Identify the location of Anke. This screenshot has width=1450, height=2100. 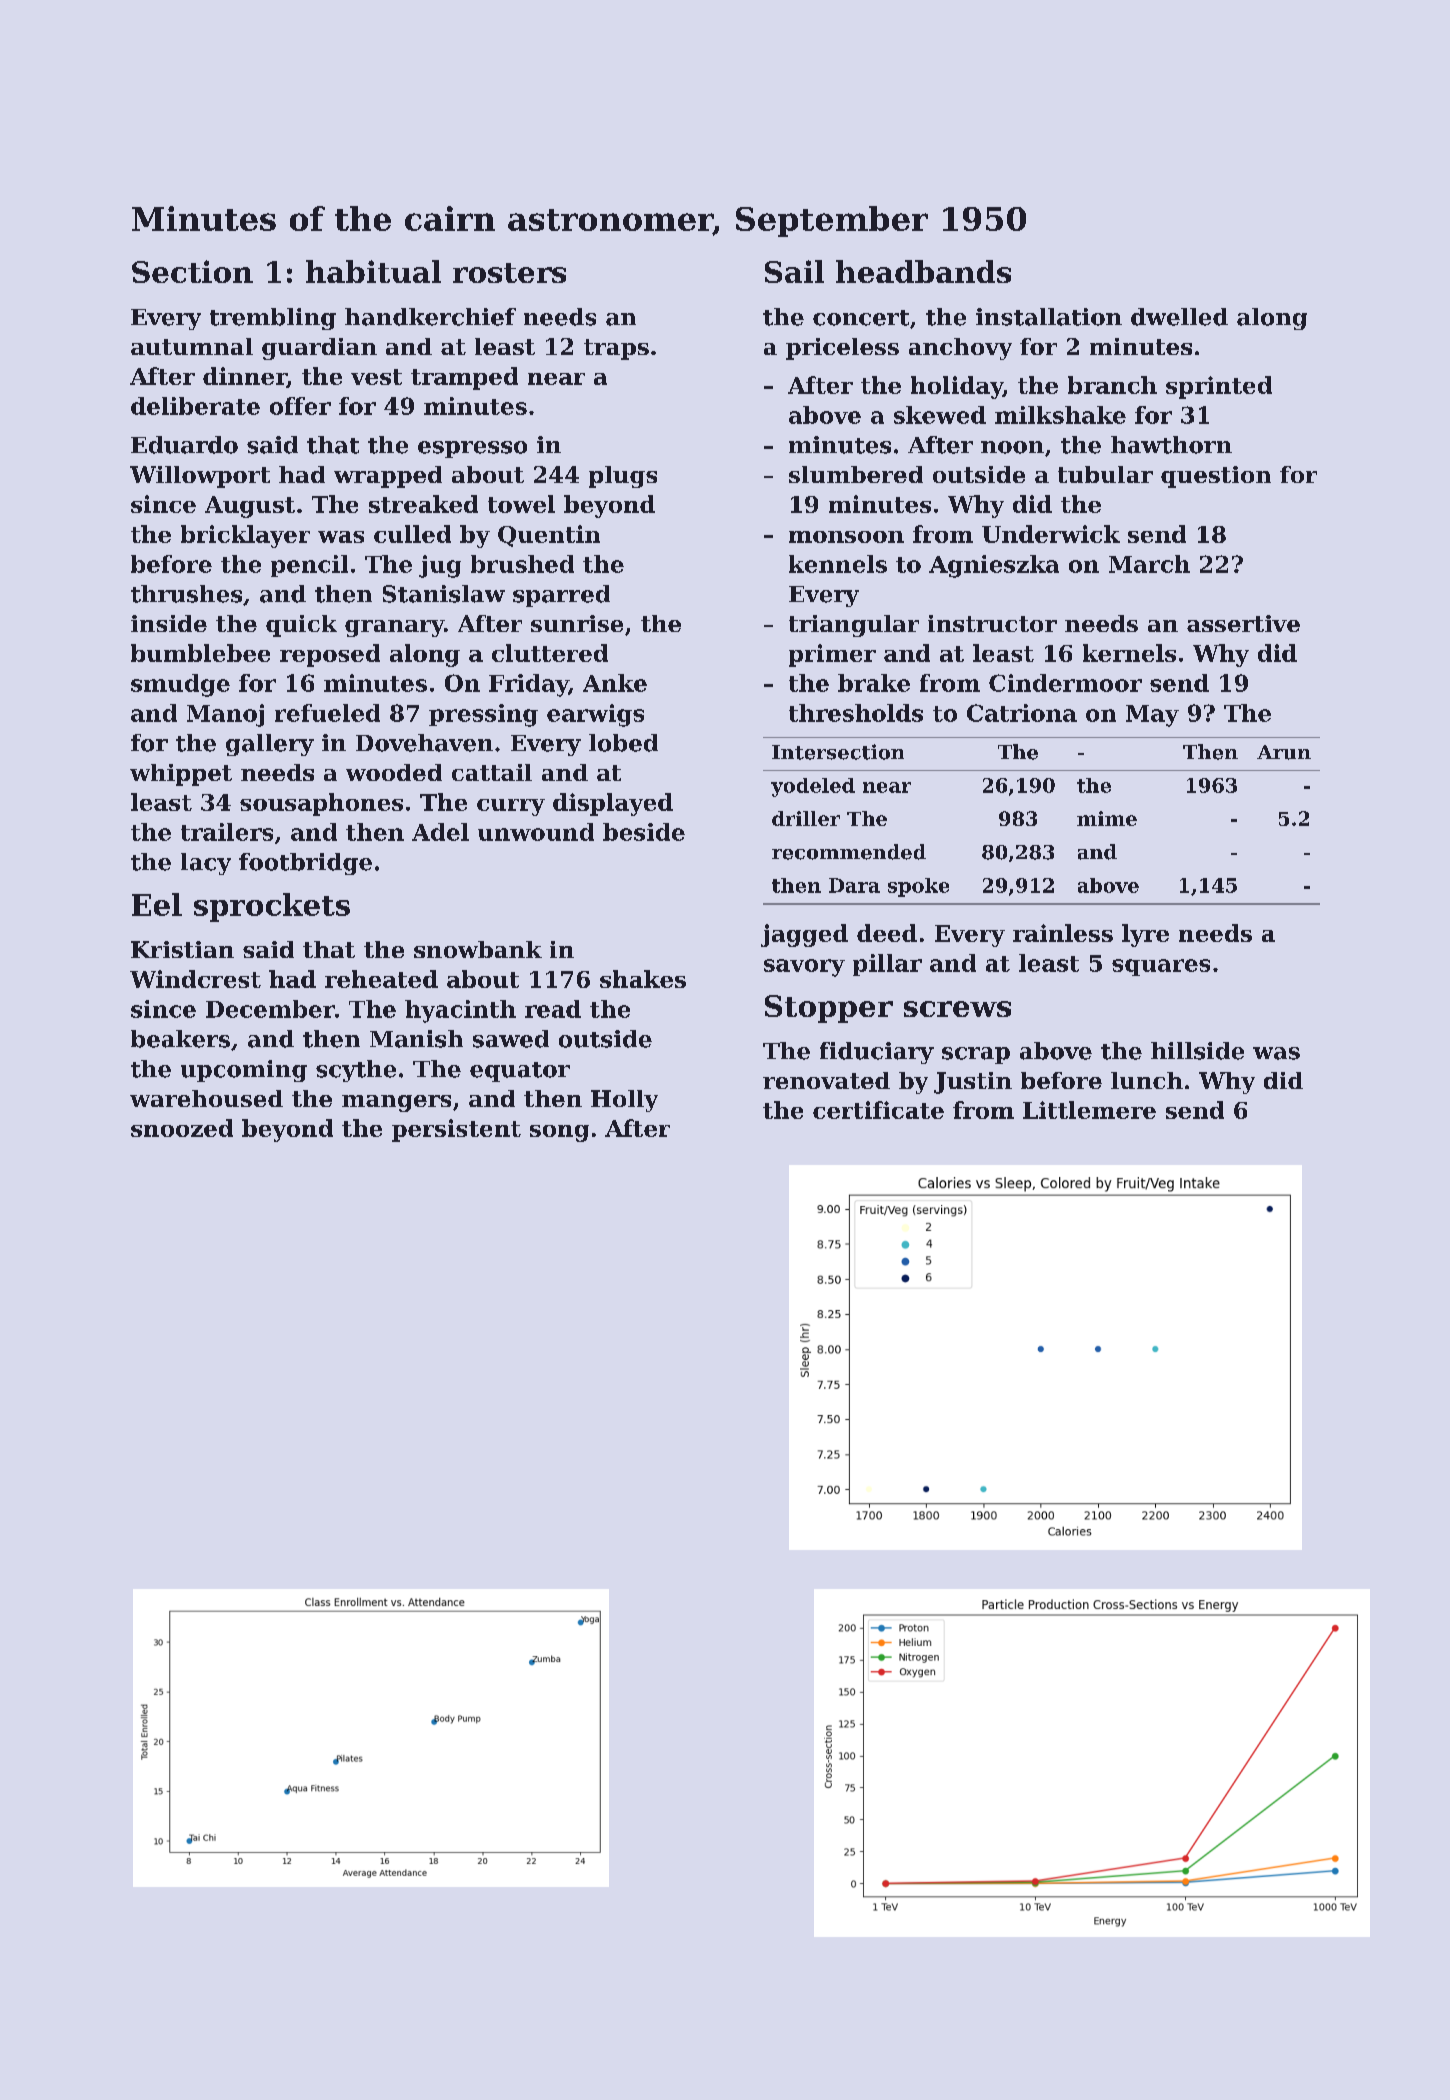
(615, 683).
